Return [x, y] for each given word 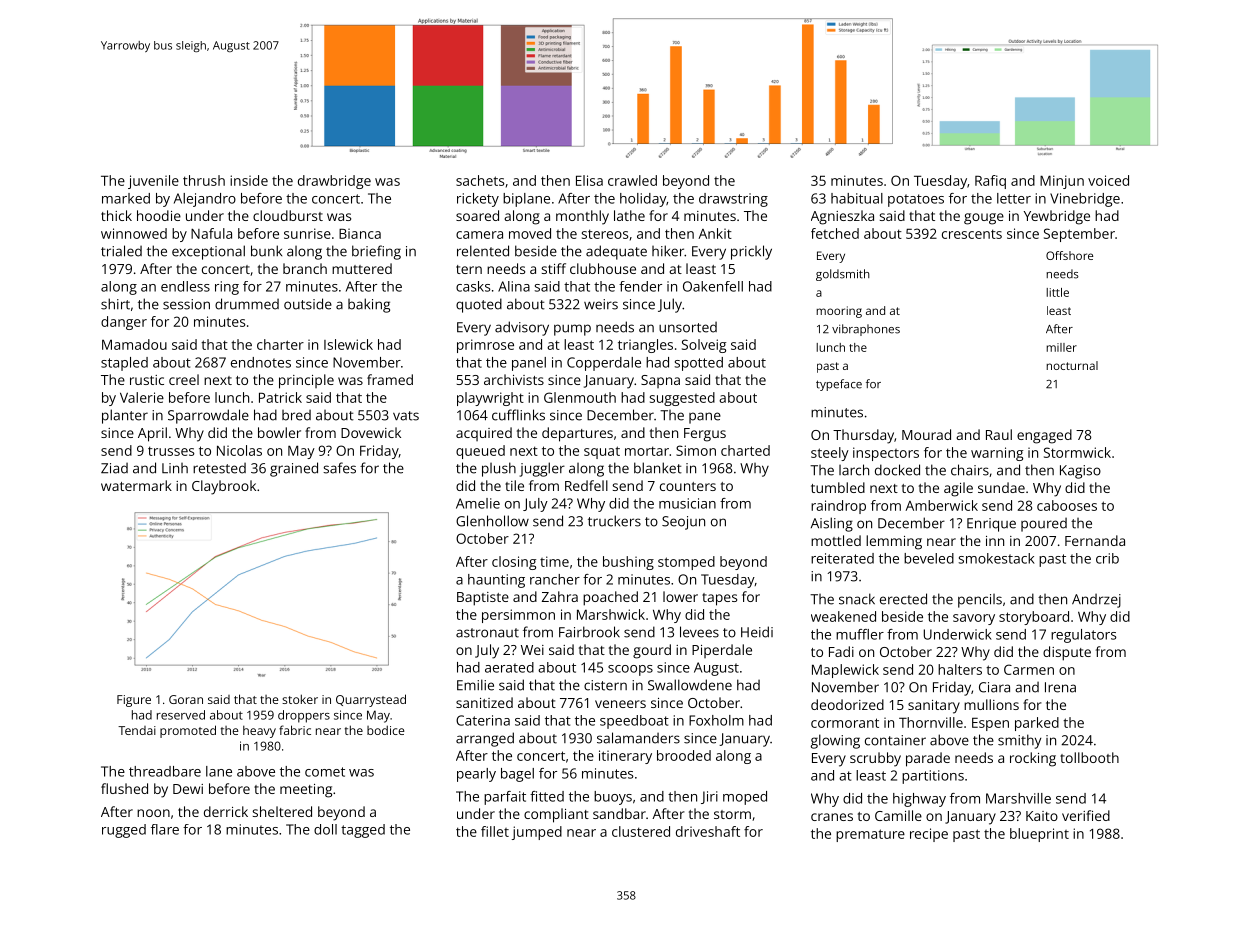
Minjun [1062, 182]
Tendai [137, 730]
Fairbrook [589, 632]
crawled [632, 180]
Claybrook [224, 487]
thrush [204, 180]
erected [903, 599]
